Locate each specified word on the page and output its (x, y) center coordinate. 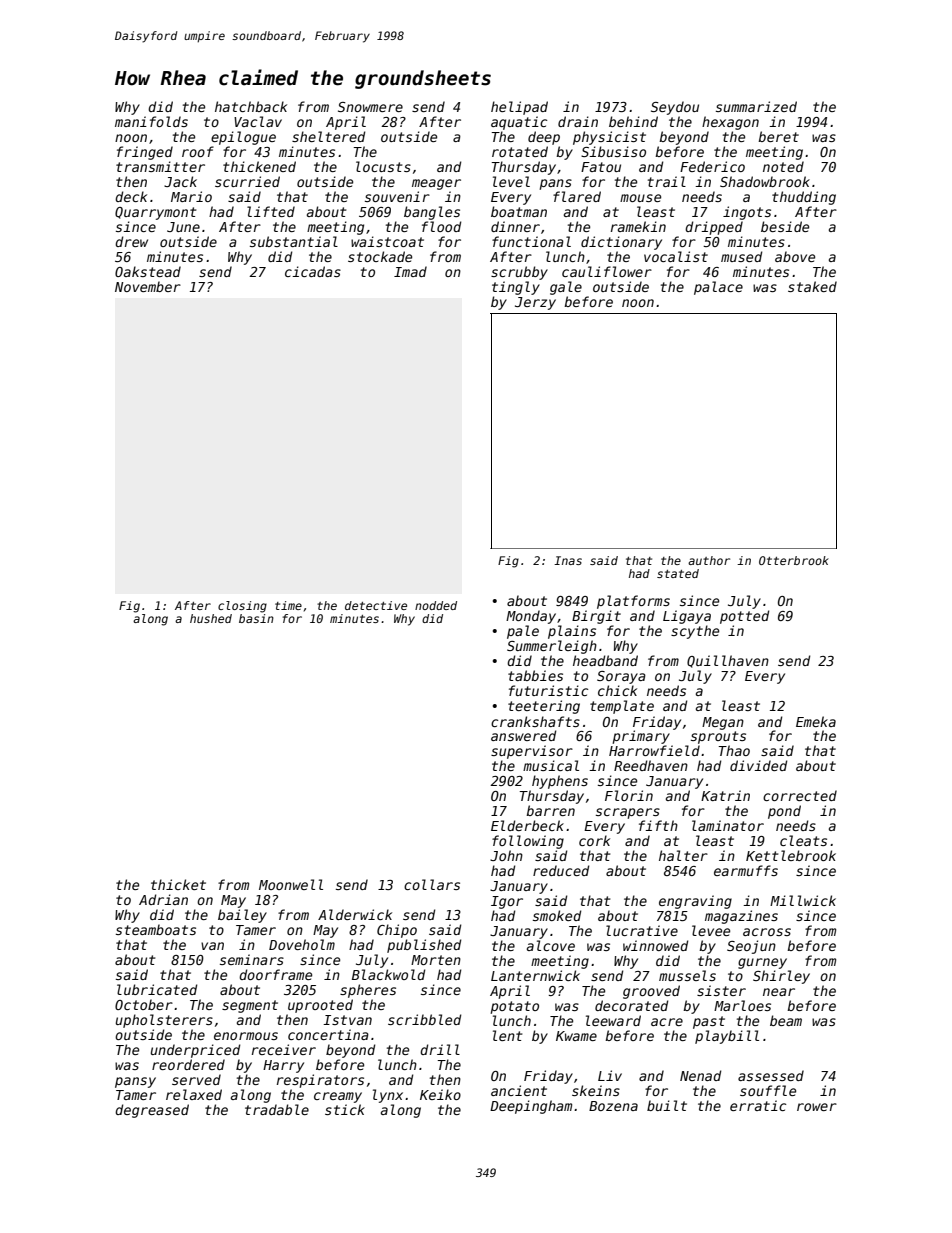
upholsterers (164, 1021)
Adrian (163, 899)
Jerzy (535, 303)
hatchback (251, 106)
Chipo (397, 931)
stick (345, 1109)
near (779, 992)
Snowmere (370, 107)
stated (678, 573)
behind (633, 121)
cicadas (313, 271)
